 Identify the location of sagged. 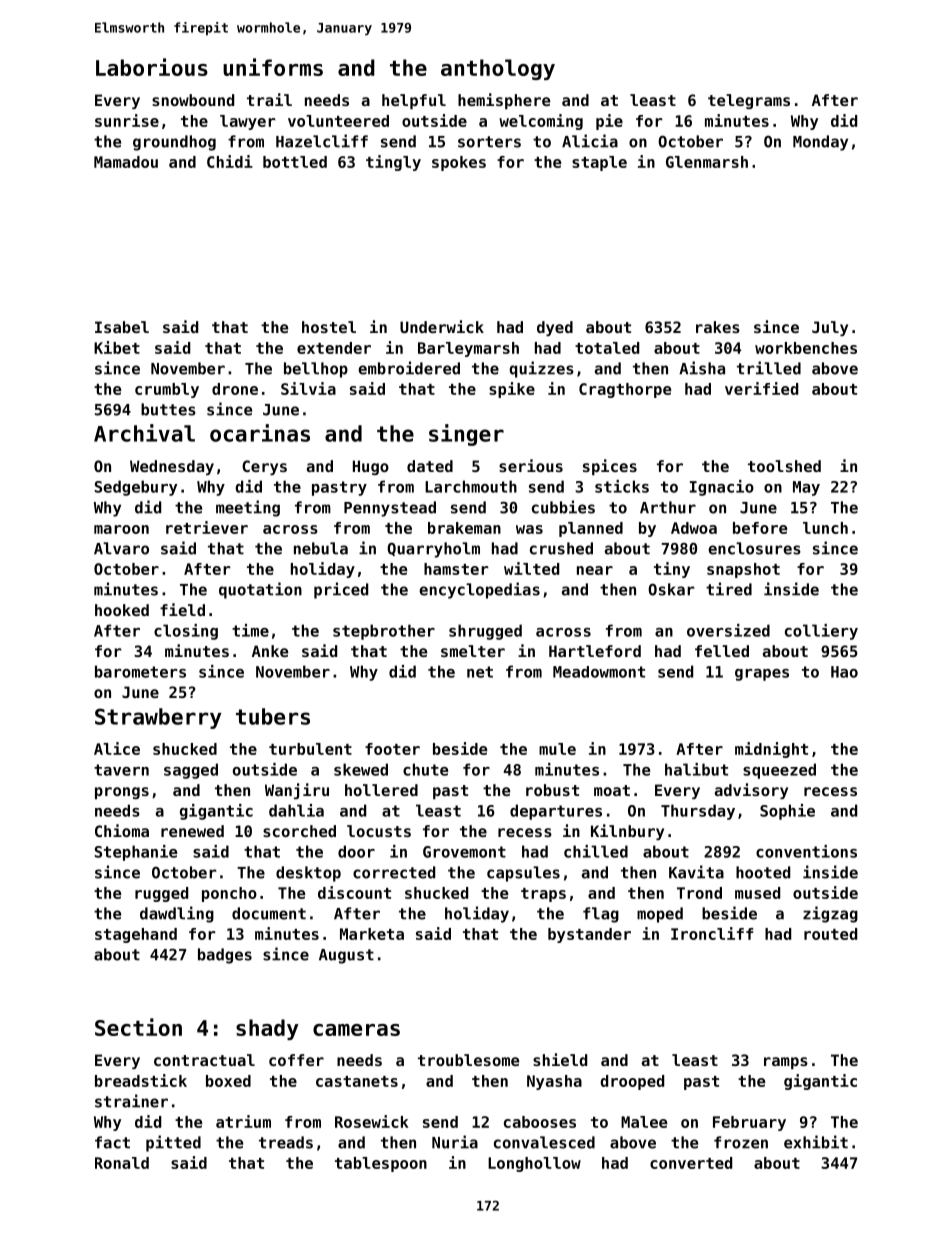
(191, 771).
